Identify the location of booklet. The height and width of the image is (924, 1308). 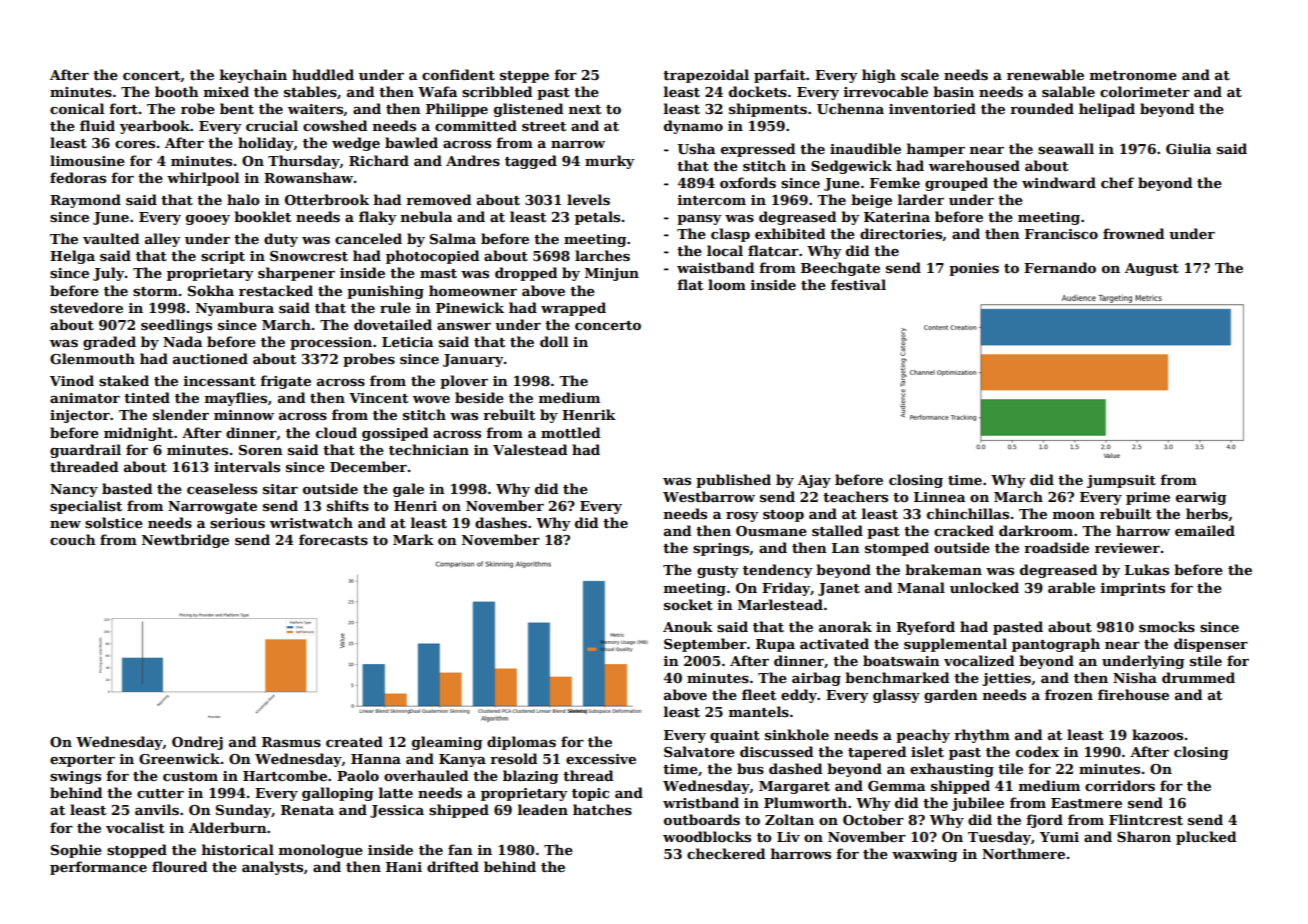
(262, 216).
